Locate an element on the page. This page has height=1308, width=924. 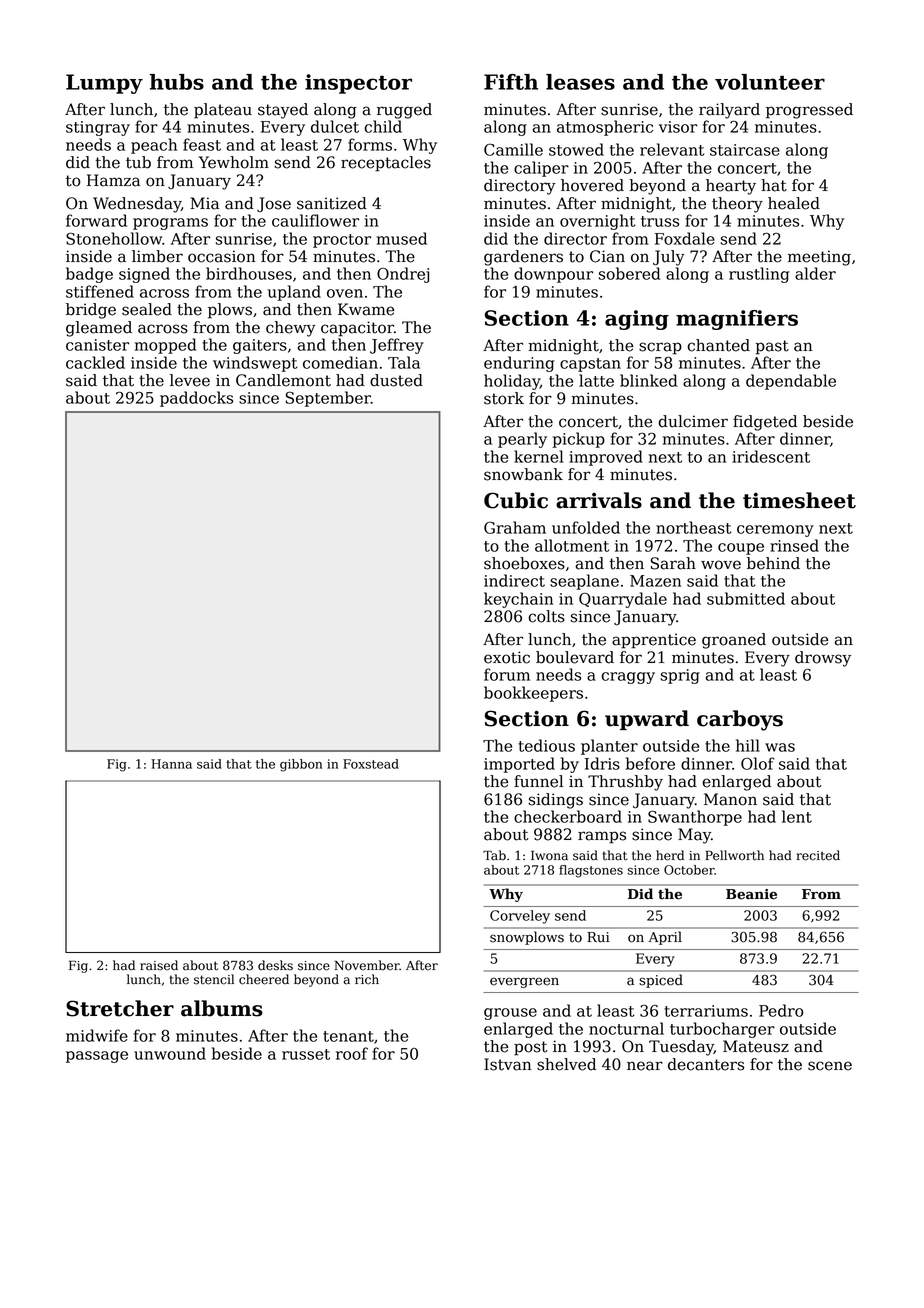
exotic is located at coordinates (507, 657).
